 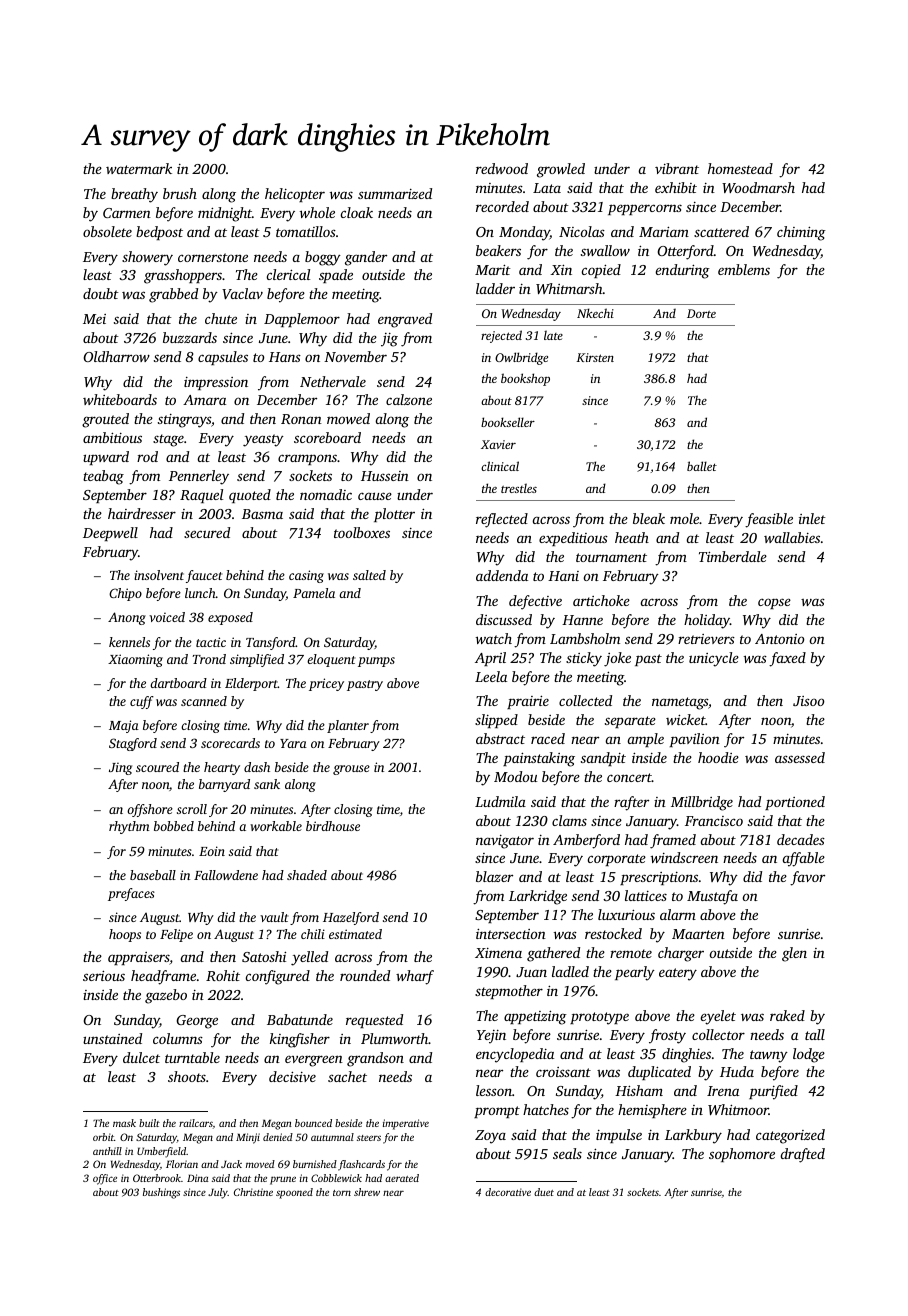 What do you see at coordinates (405, 320) in the screenshot?
I see `engraved` at bounding box center [405, 320].
